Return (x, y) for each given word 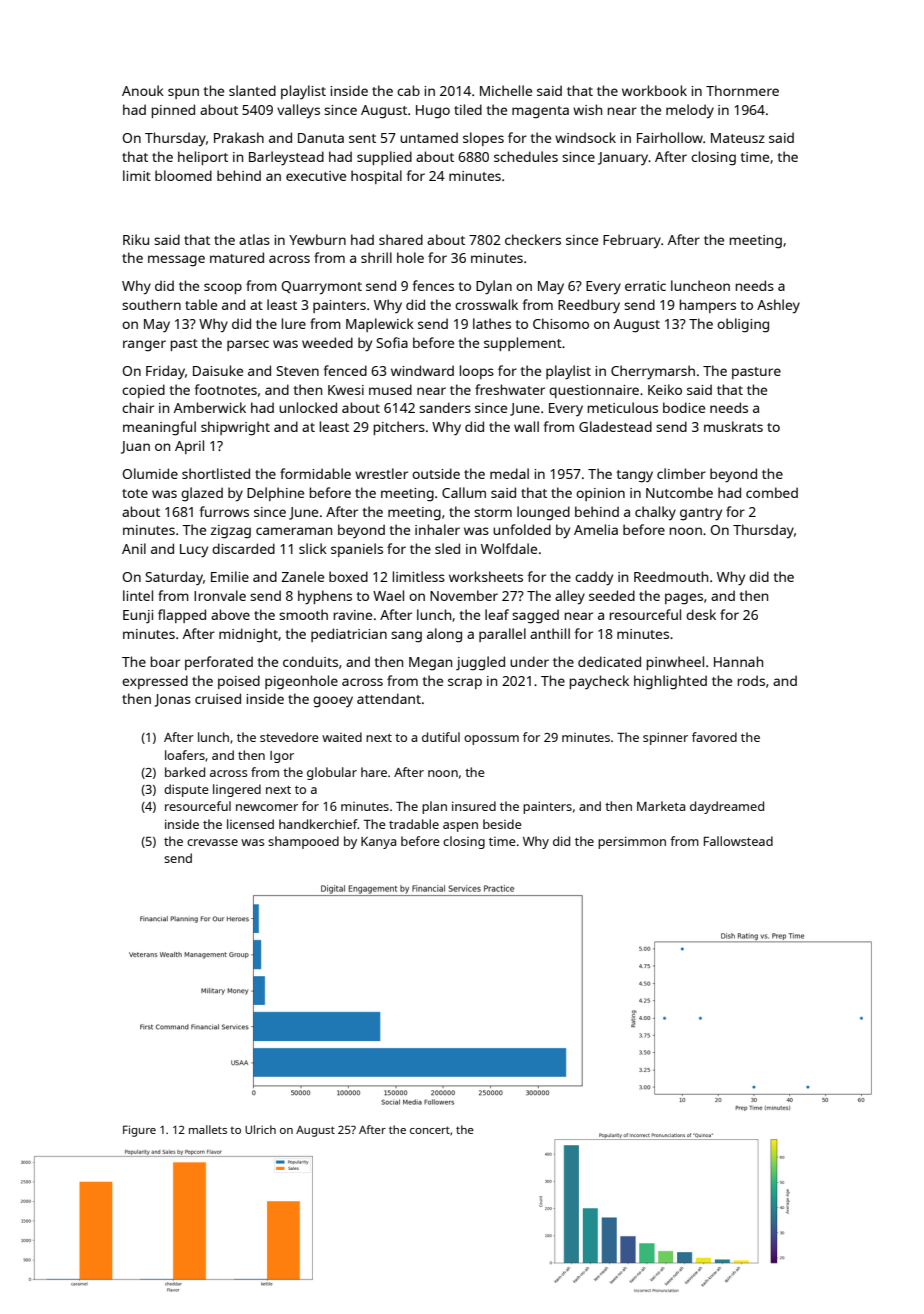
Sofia (392, 342)
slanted (252, 90)
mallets (208, 1129)
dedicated (609, 661)
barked (185, 772)
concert (430, 1130)
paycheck (599, 682)
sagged (535, 616)
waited (342, 737)
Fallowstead (738, 841)
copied (143, 391)
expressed (155, 682)
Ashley (778, 306)
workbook (654, 90)
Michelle (506, 90)
